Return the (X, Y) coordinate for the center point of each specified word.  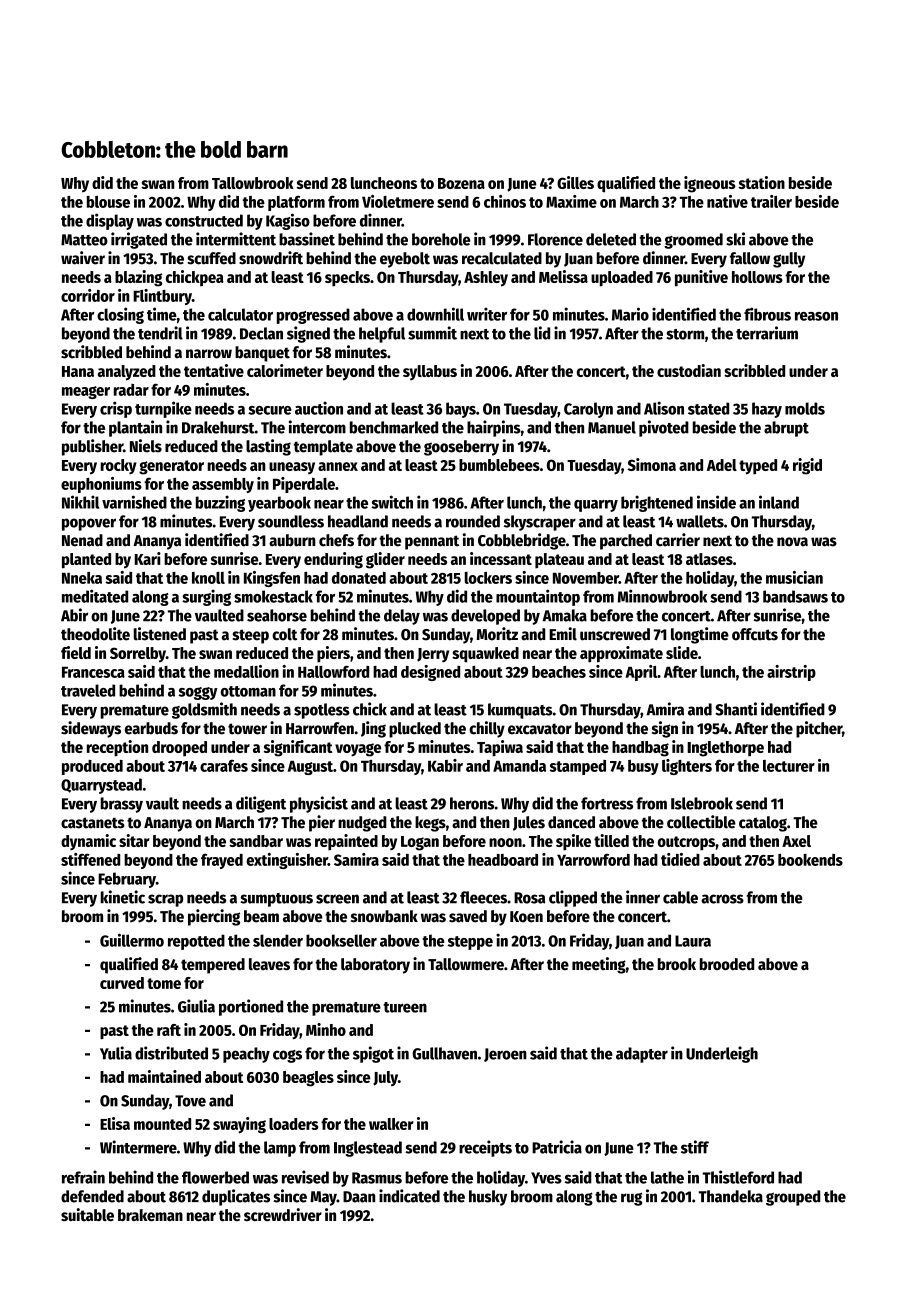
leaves (269, 964)
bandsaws (795, 596)
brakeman (150, 1215)
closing (120, 315)
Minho (326, 1029)
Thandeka (731, 1196)
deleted (611, 239)
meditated (95, 596)
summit (432, 333)
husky (488, 1198)
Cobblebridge (522, 541)
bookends (810, 860)
